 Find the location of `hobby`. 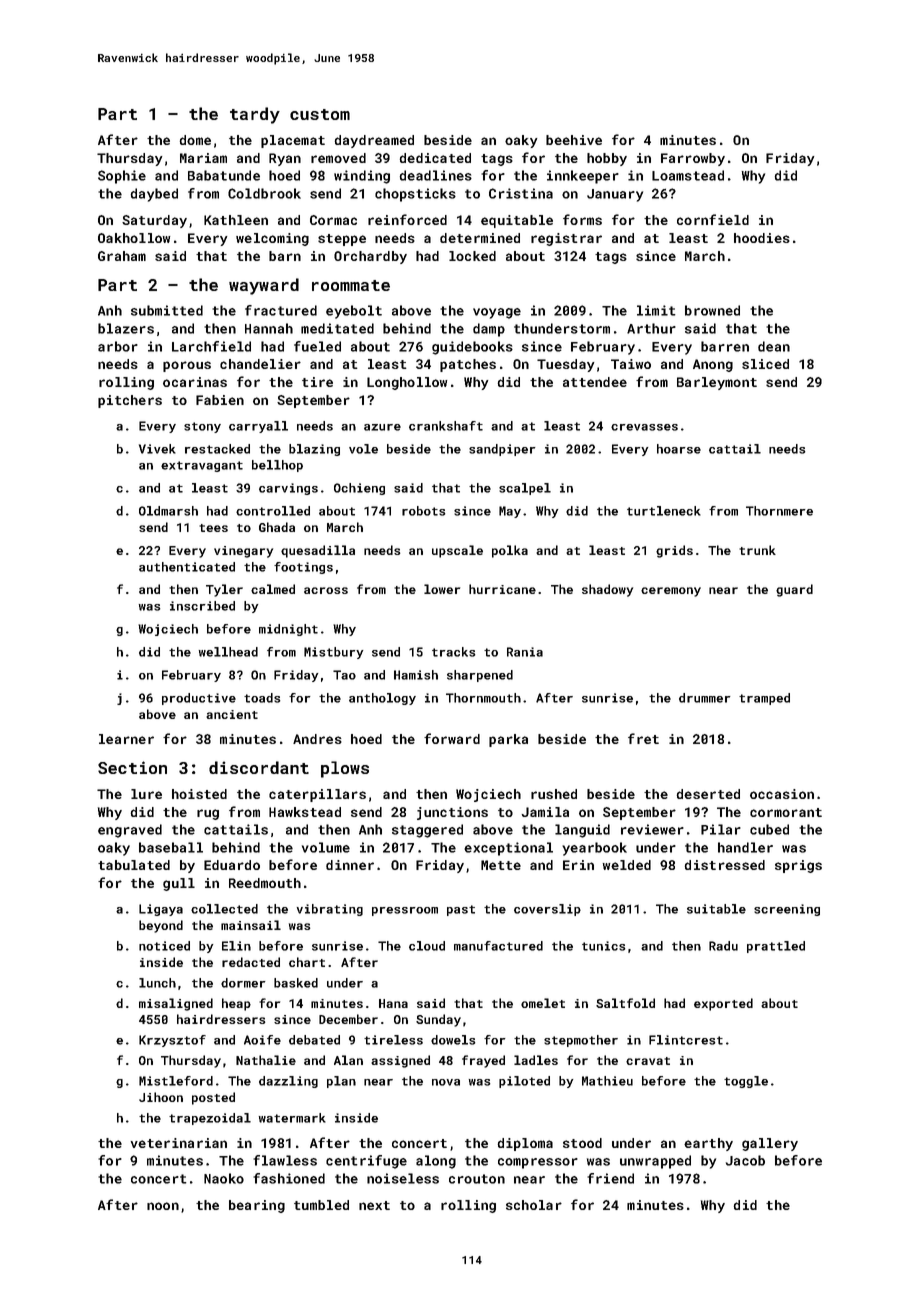

hobby is located at coordinates (607, 159).
